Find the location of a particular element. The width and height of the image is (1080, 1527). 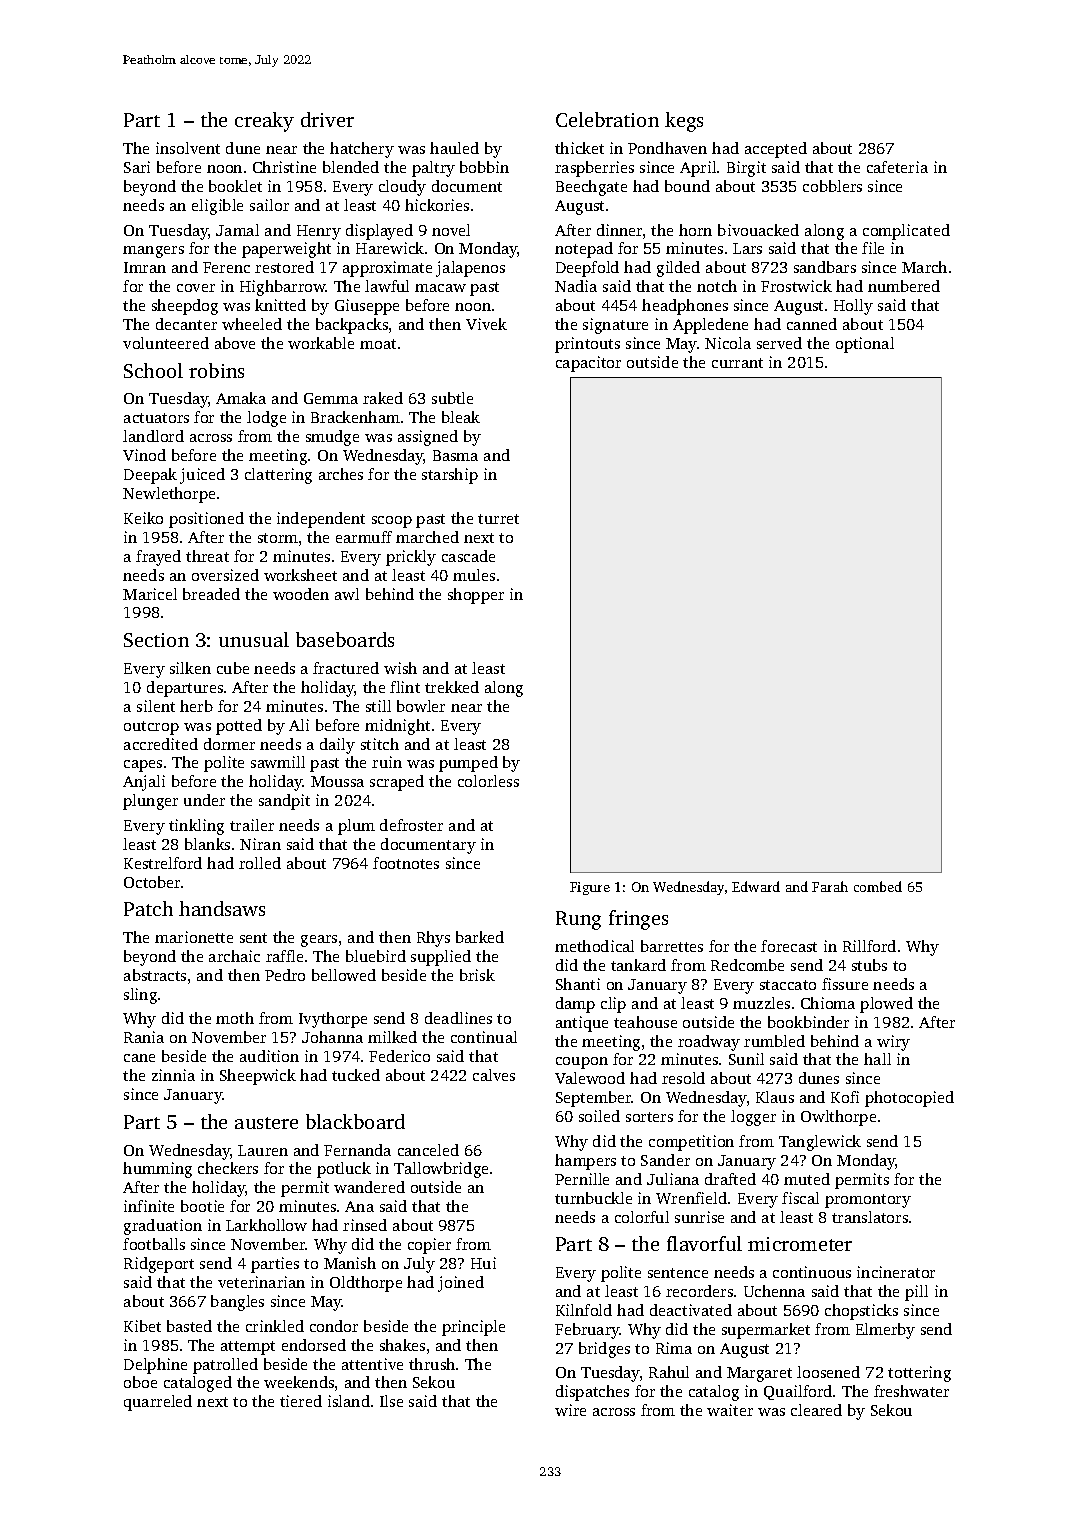

island is located at coordinates (349, 1401).
